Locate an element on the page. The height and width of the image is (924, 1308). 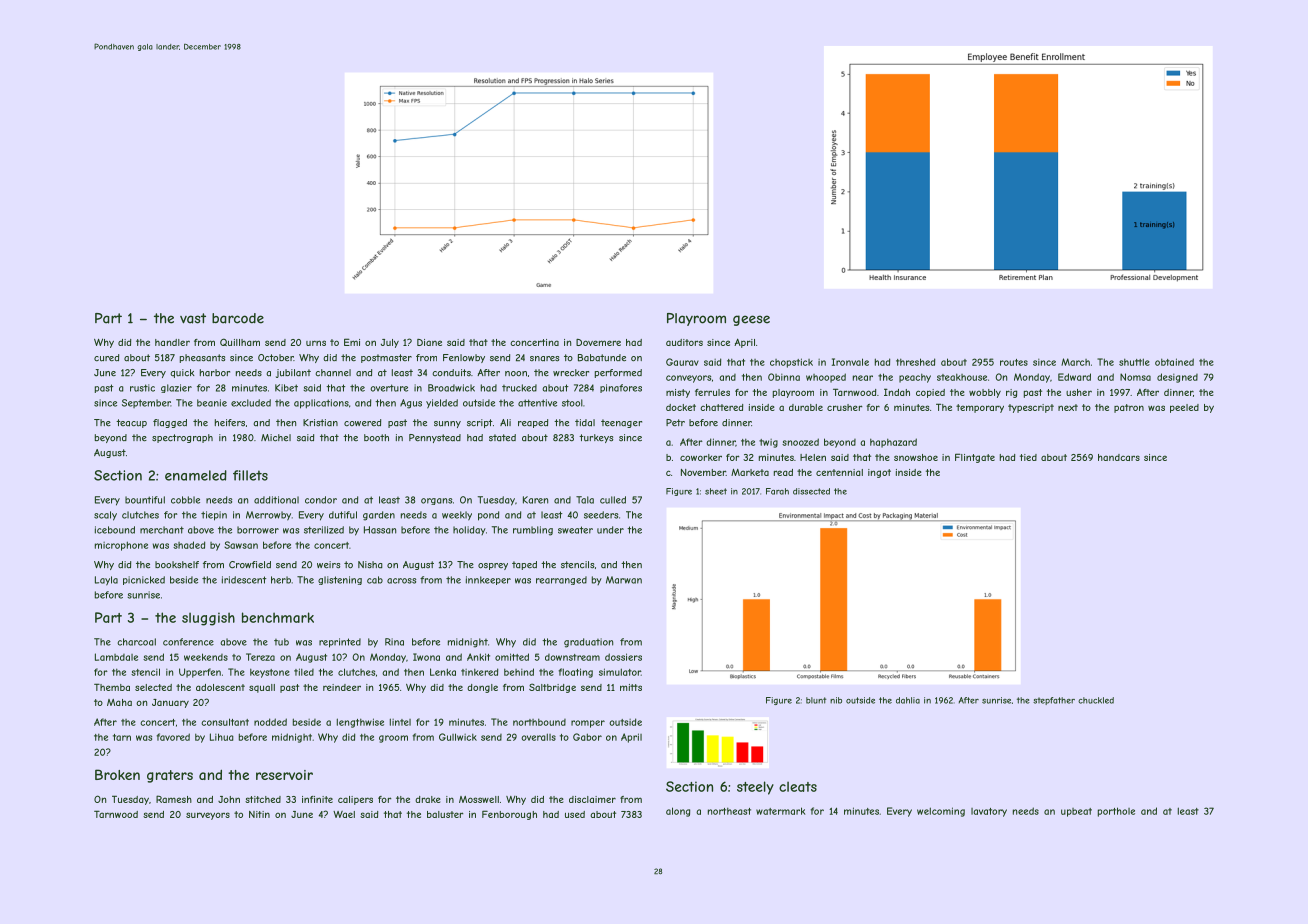
dossiers is located at coordinates (623, 657).
